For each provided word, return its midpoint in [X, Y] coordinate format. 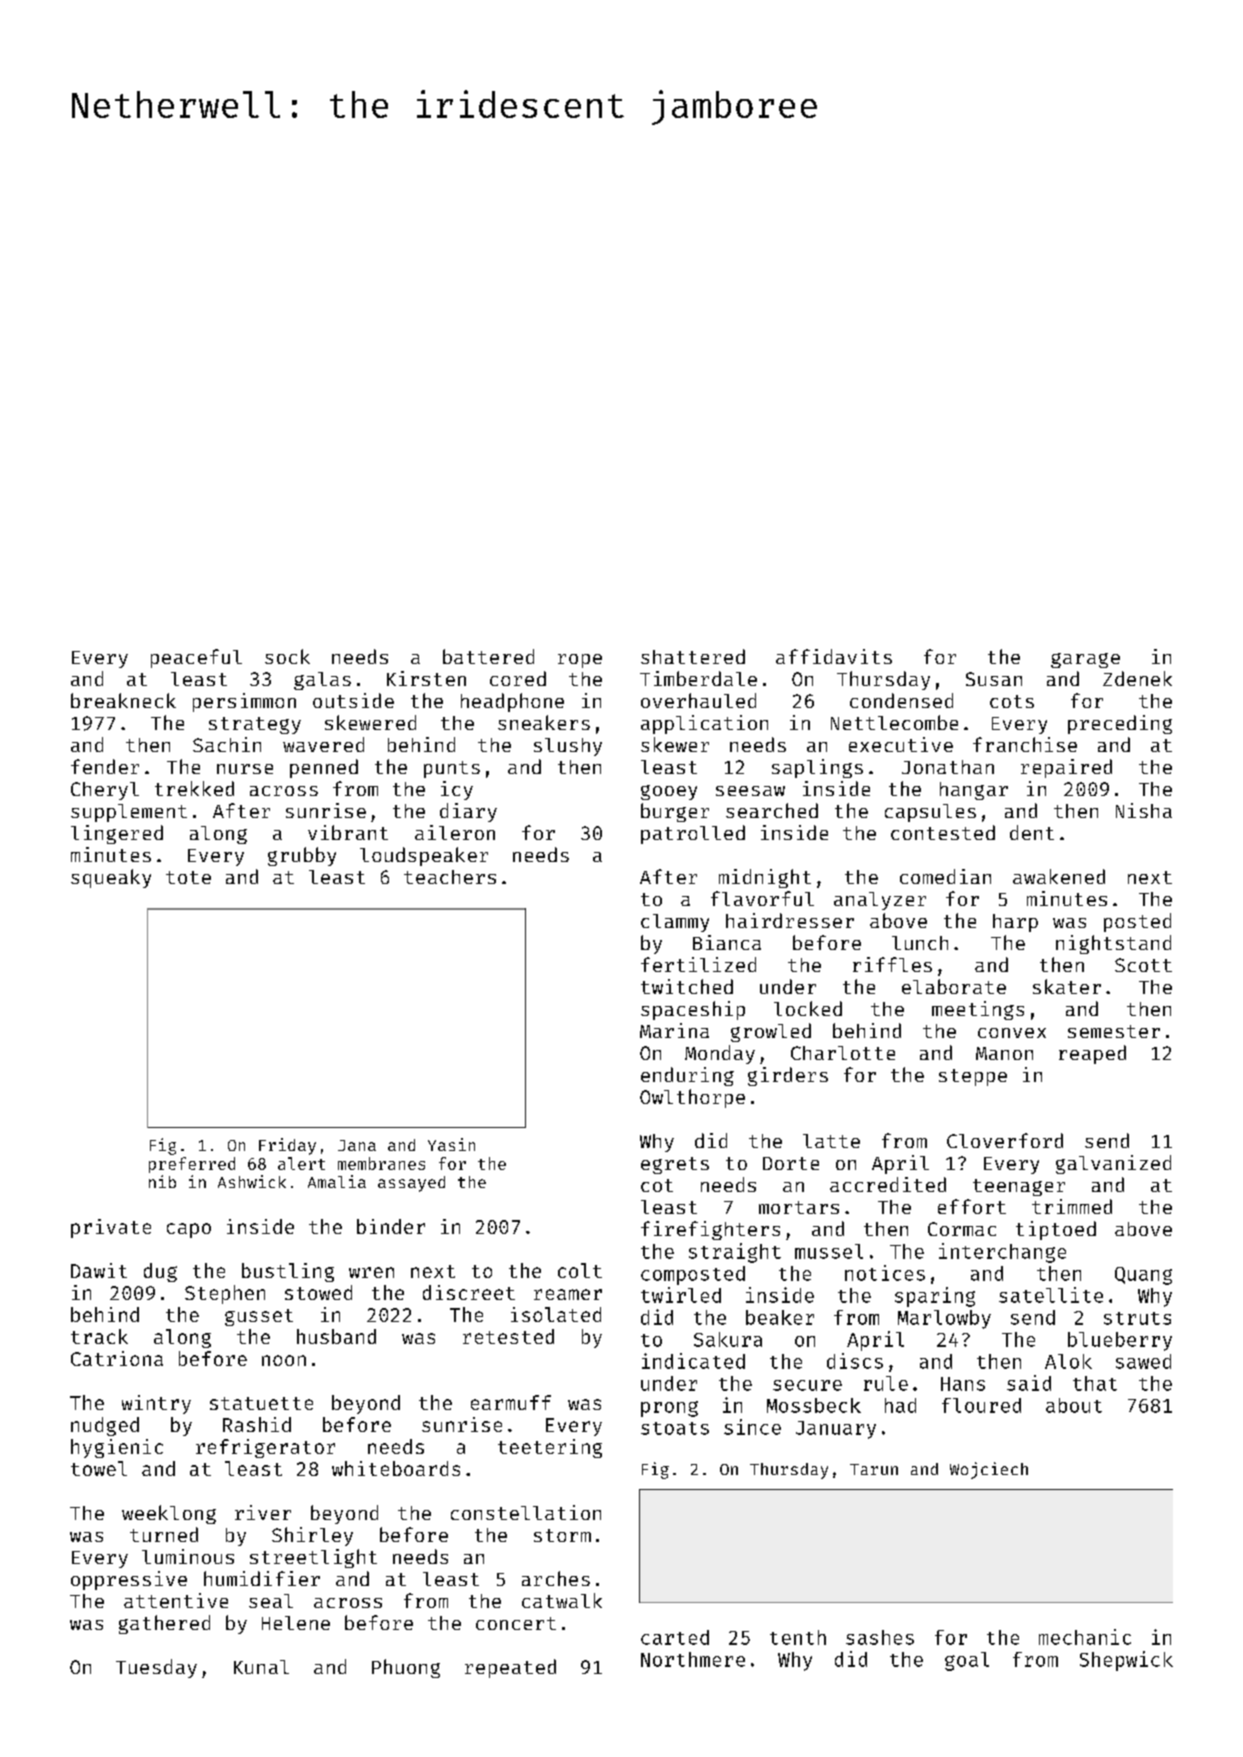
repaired [1066, 768]
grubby [302, 856]
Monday [720, 1054]
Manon [1004, 1053]
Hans [963, 1384]
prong [669, 1409]
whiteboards [396, 1468]
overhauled [698, 700]
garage [1085, 660]
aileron [455, 832]
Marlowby [944, 1319]
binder [391, 1226]
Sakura [728, 1339]
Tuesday [156, 1668]
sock [287, 656]
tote [188, 877]
